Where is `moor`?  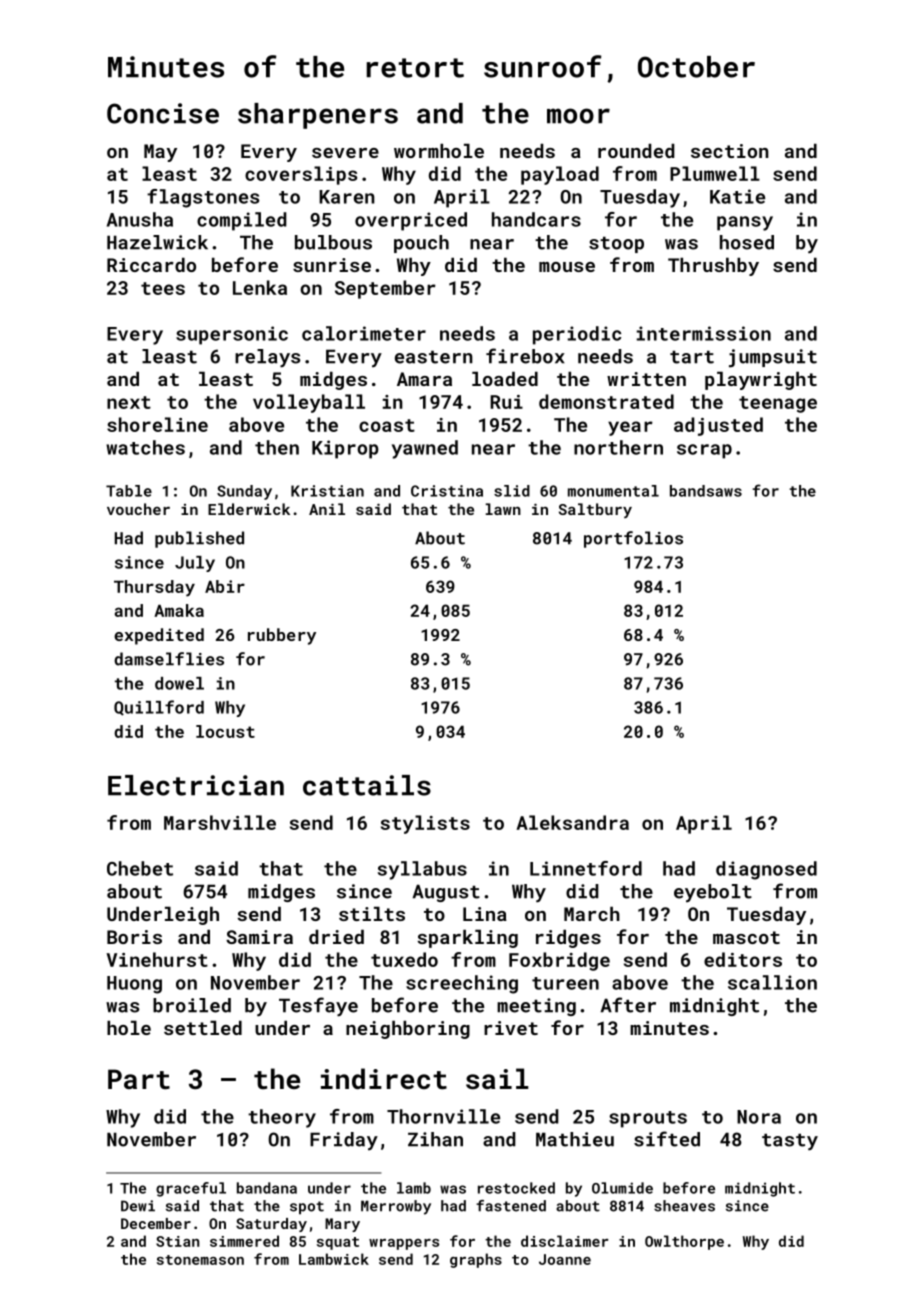 moor is located at coordinates (578, 116).
